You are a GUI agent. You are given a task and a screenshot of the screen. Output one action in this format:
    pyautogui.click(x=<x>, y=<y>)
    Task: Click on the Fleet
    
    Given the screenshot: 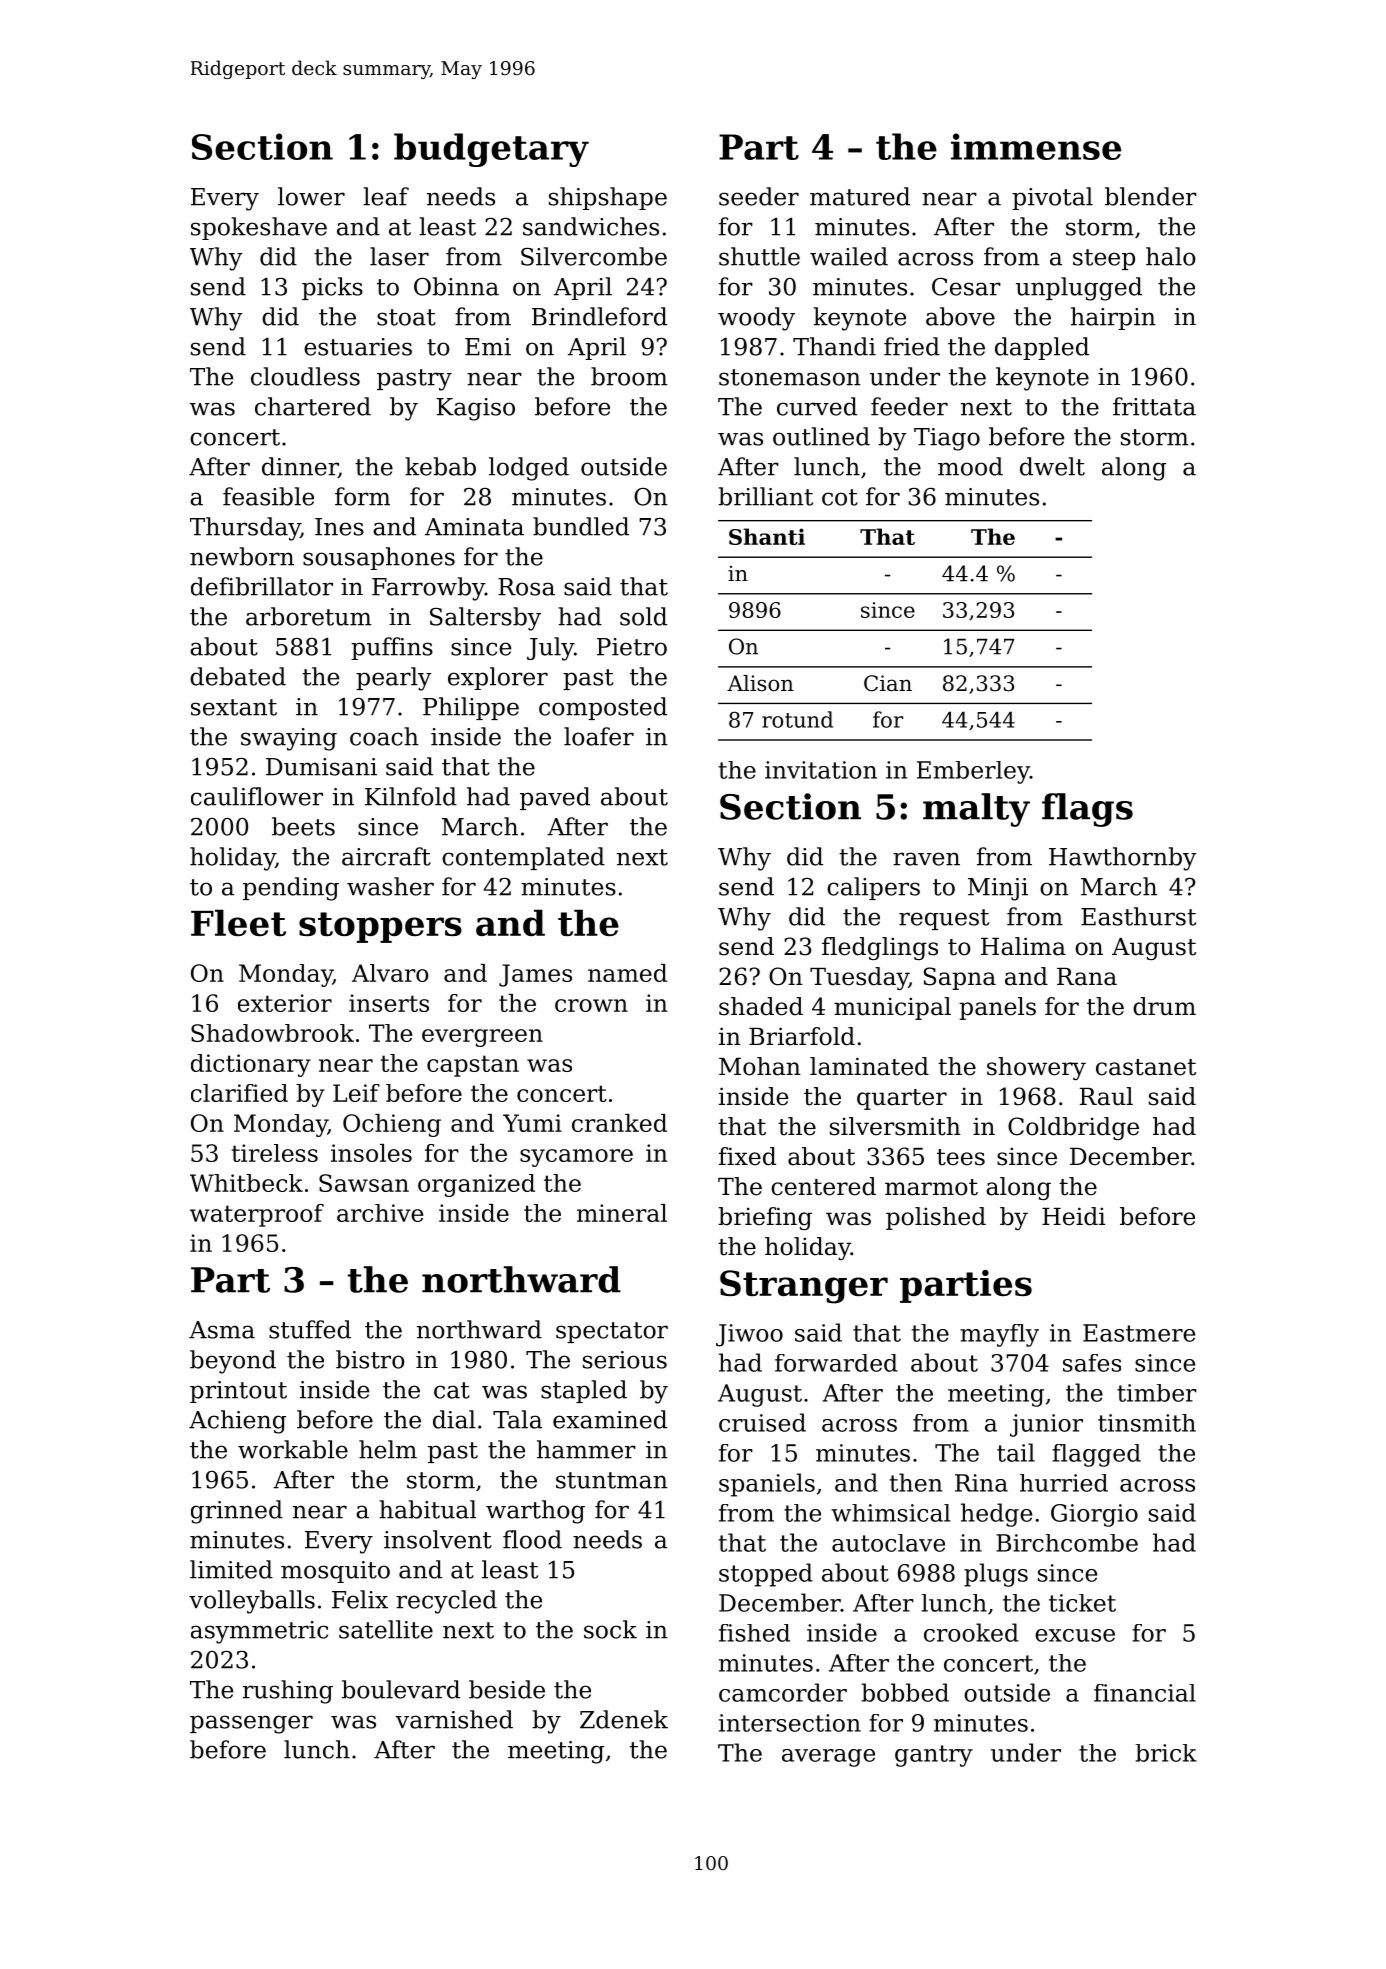 What is the action you would take?
    pyautogui.click(x=238, y=922)
